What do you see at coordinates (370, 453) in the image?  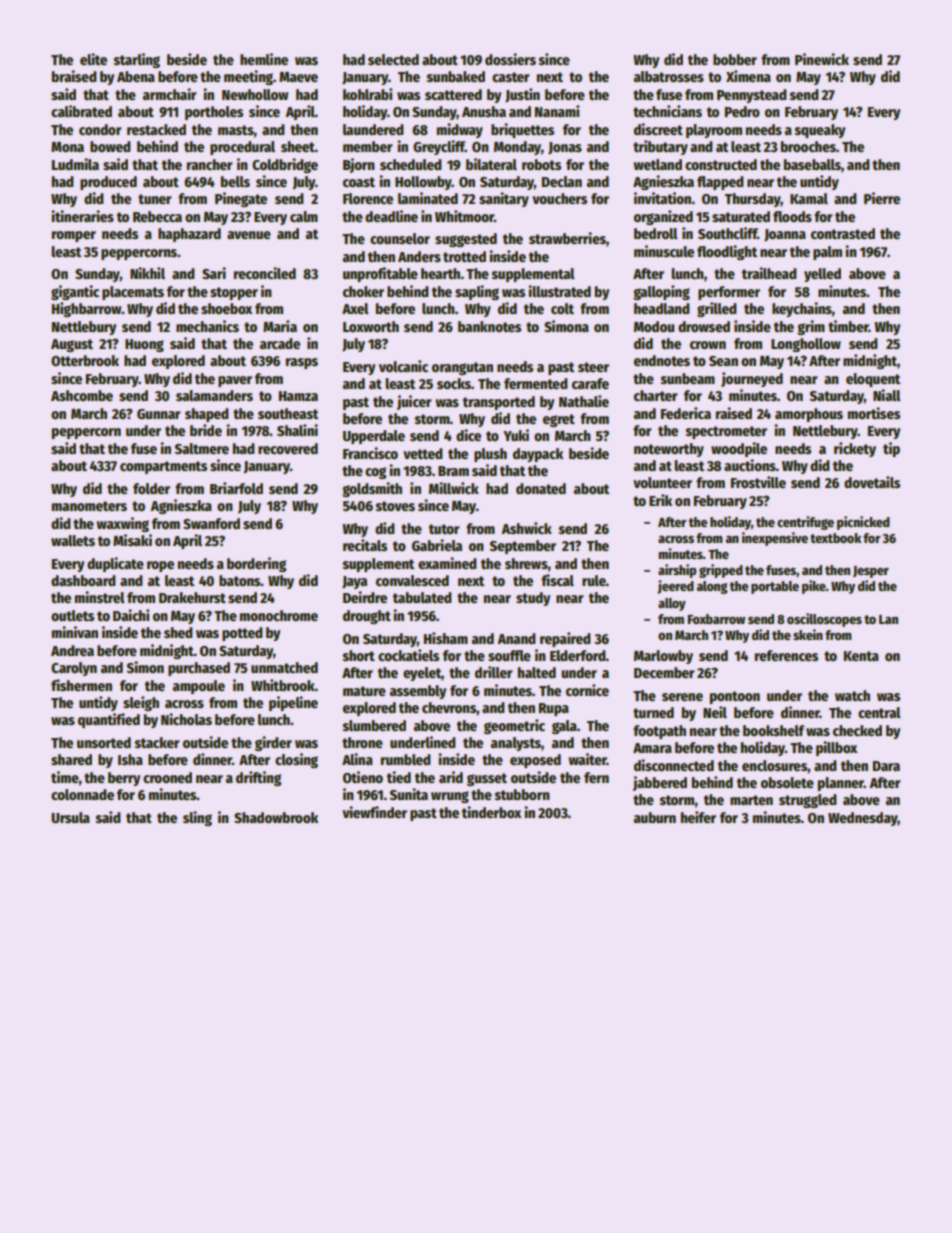 I see `Francisco` at bounding box center [370, 453].
